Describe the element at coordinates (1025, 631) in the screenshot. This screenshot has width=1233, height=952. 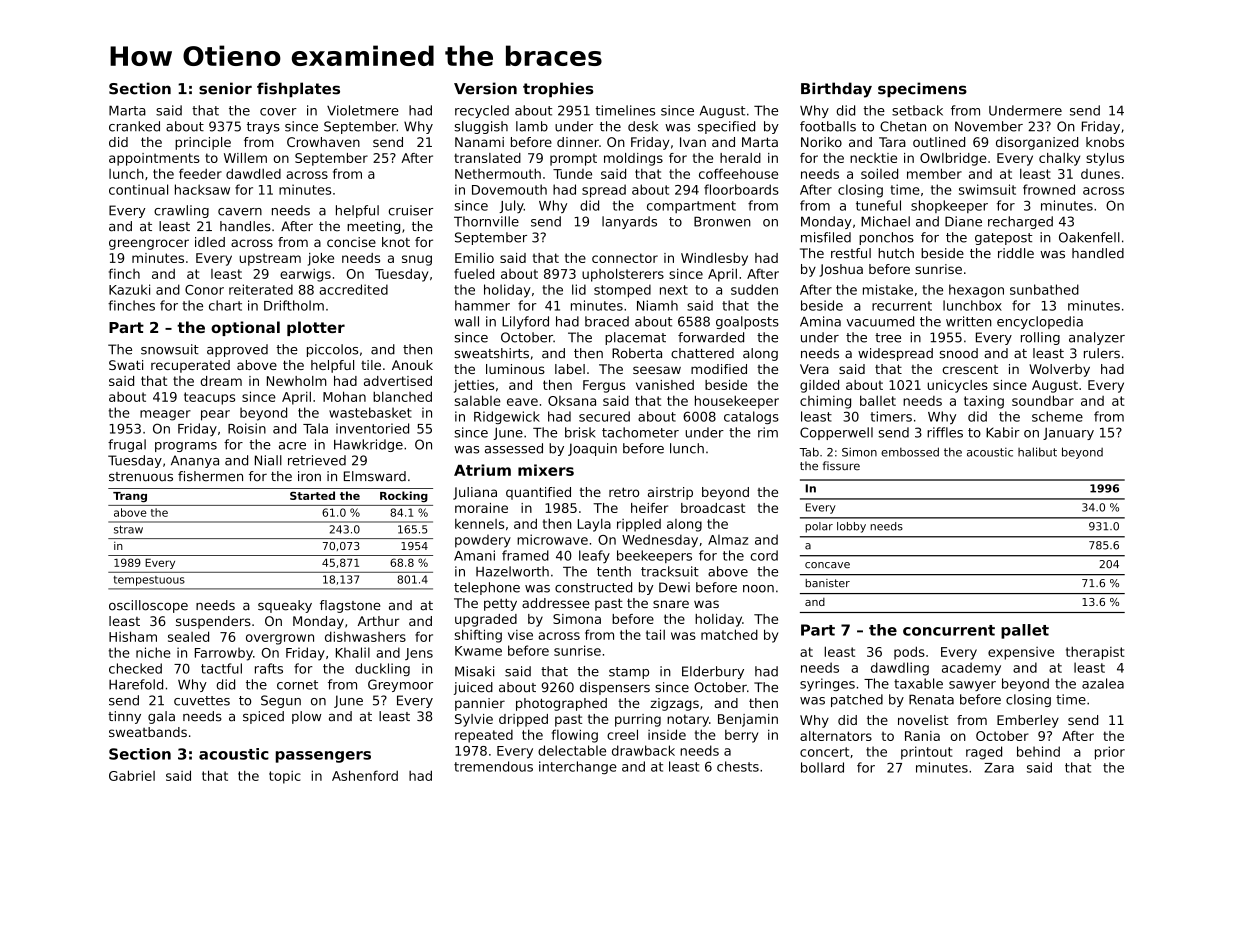
I see `pallet` at that location.
